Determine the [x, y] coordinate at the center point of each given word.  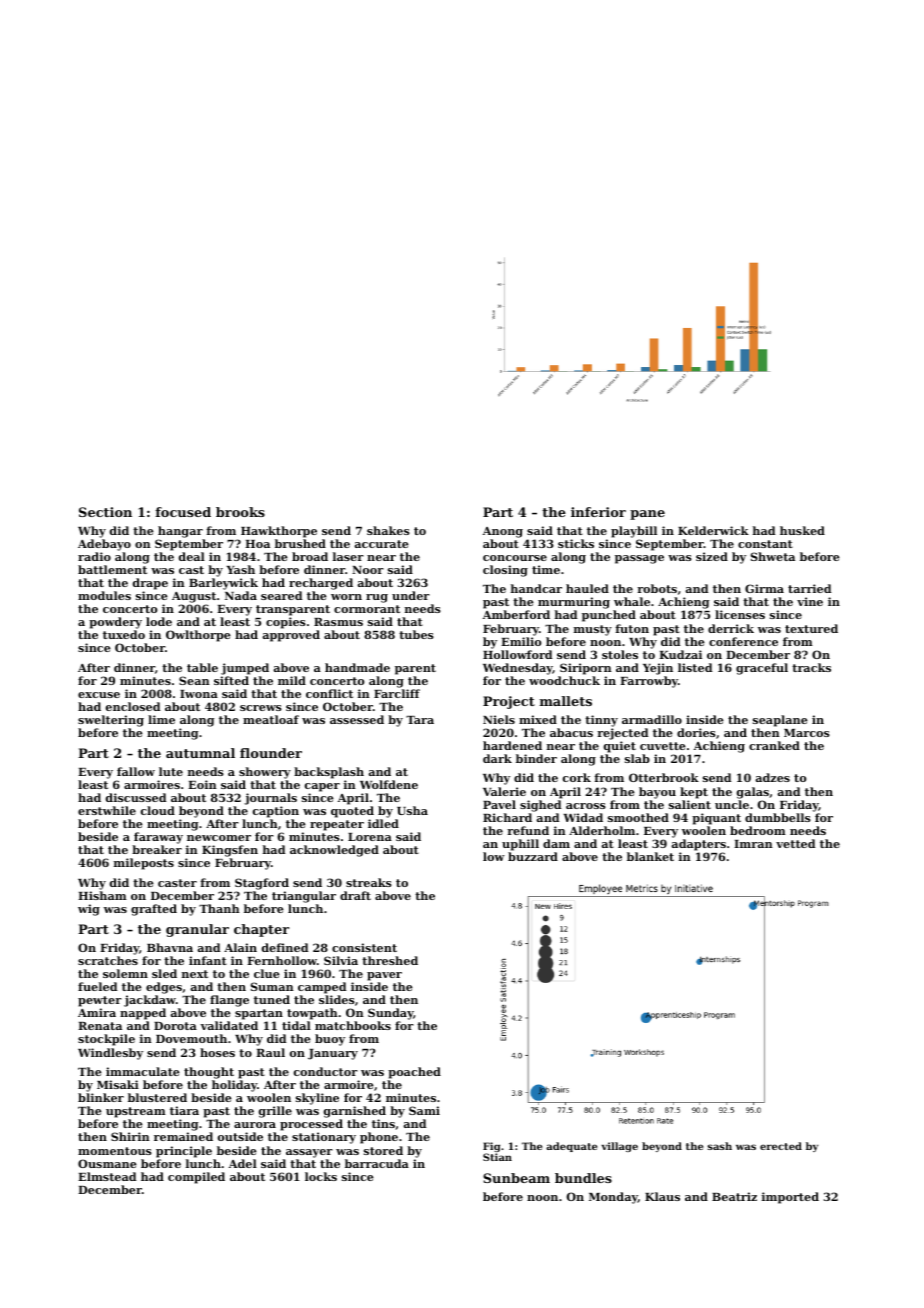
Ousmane [107, 1163]
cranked [774, 745]
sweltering [111, 721]
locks [321, 1176]
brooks [240, 512]
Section [105, 512]
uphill [520, 845]
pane [647, 515]
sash [719, 1146]
